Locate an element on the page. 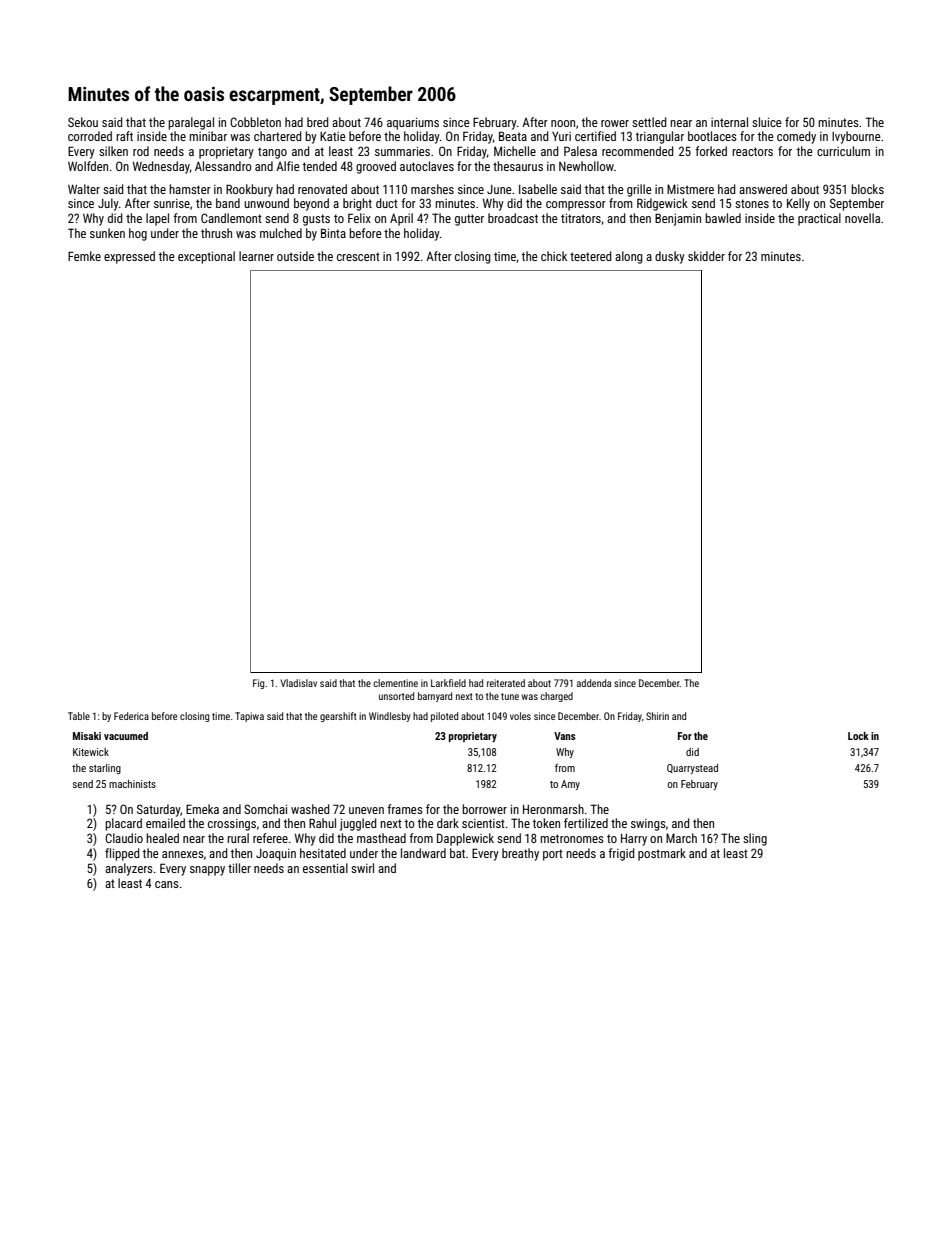  band is located at coordinates (228, 203).
